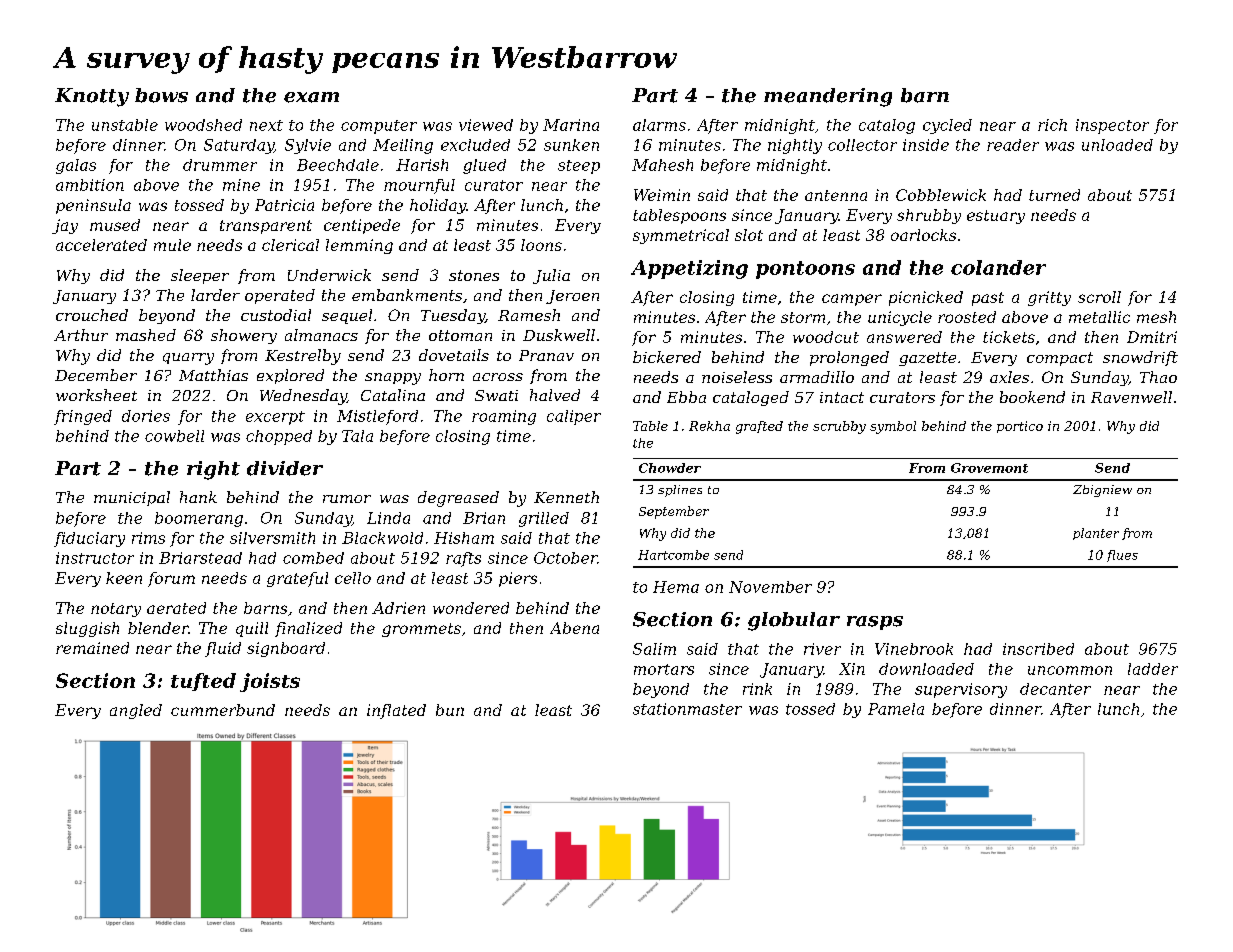 The image size is (1233, 952). What do you see at coordinates (893, 427) in the screenshot?
I see `symbol` at bounding box center [893, 427].
